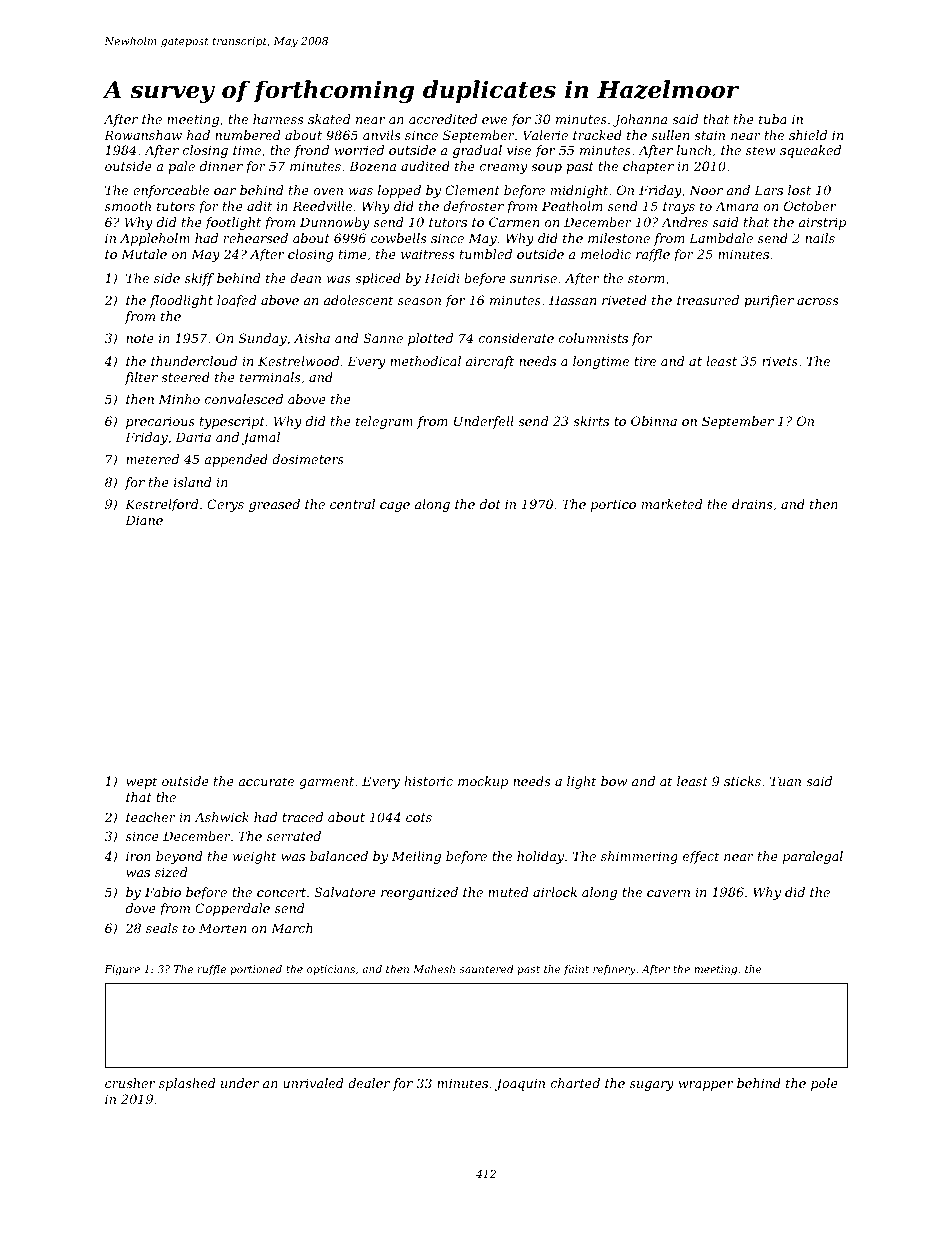 The image size is (952, 1233). Describe the element at coordinates (799, 190) in the screenshot. I see `lost` at that location.
